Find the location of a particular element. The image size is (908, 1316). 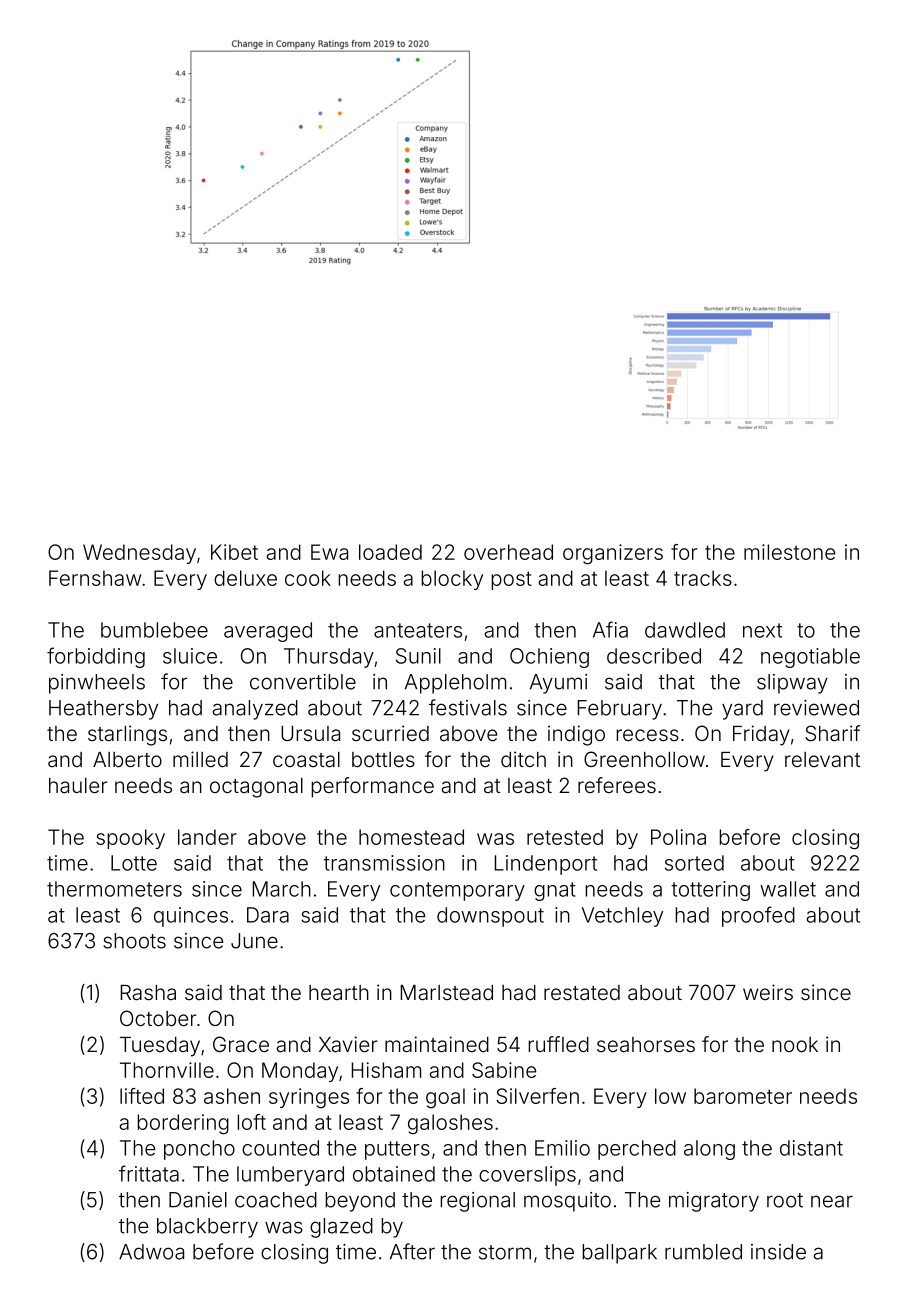

hauler is located at coordinates (78, 785).
